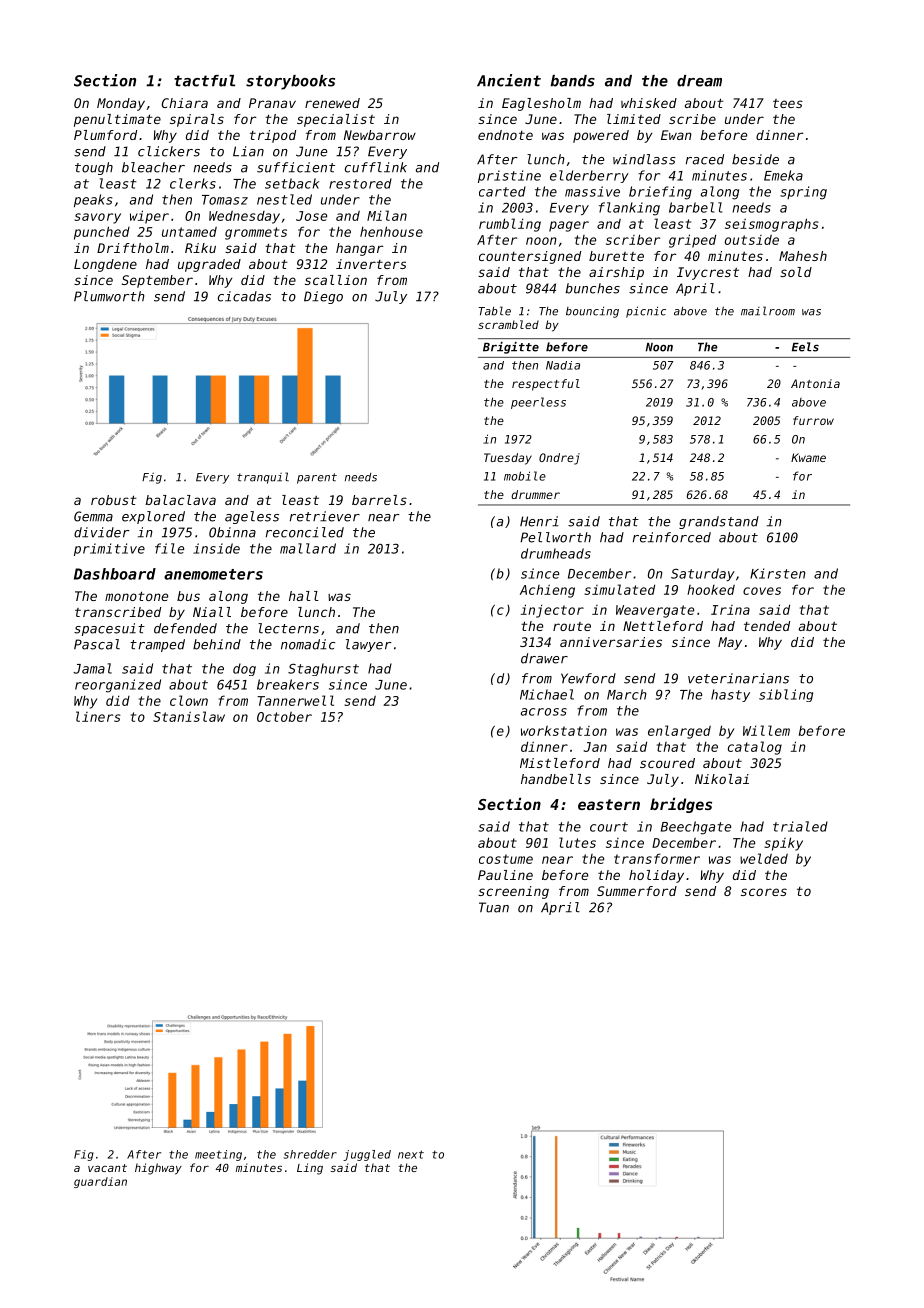 This image has width=924, height=1308. I want to click on lutes, so click(577, 842).
